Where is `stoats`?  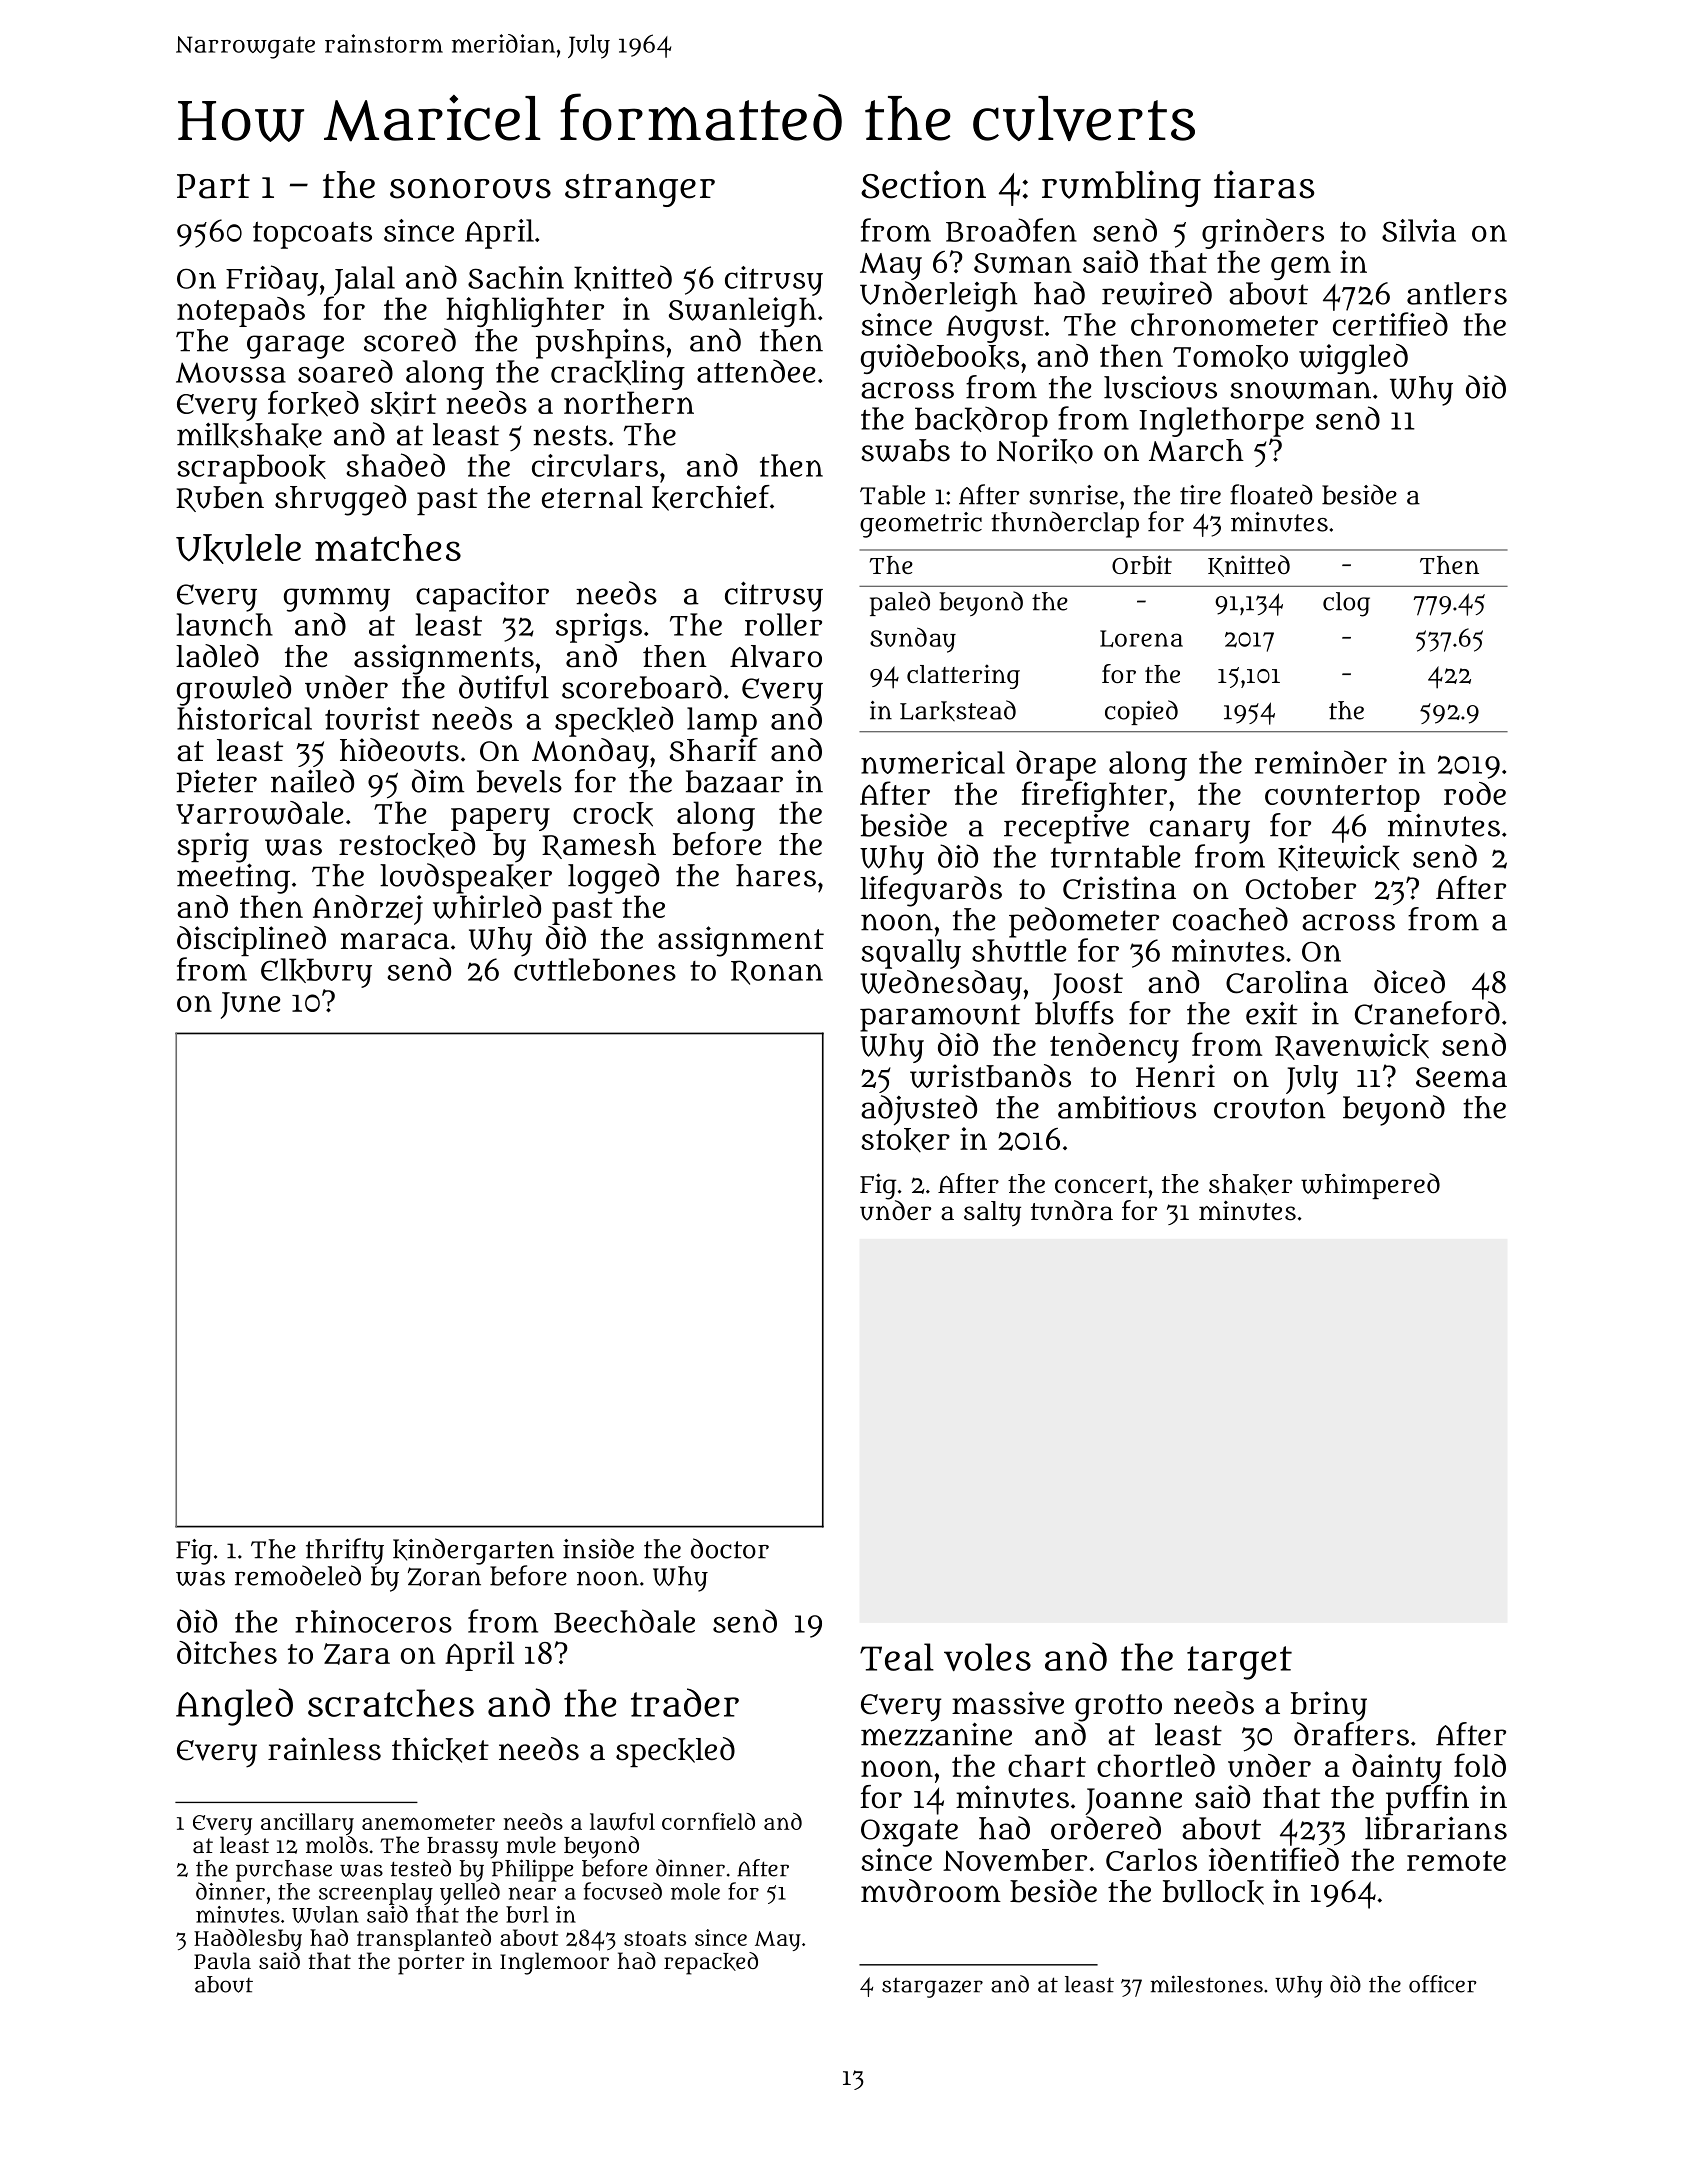 stoats is located at coordinates (655, 1938).
